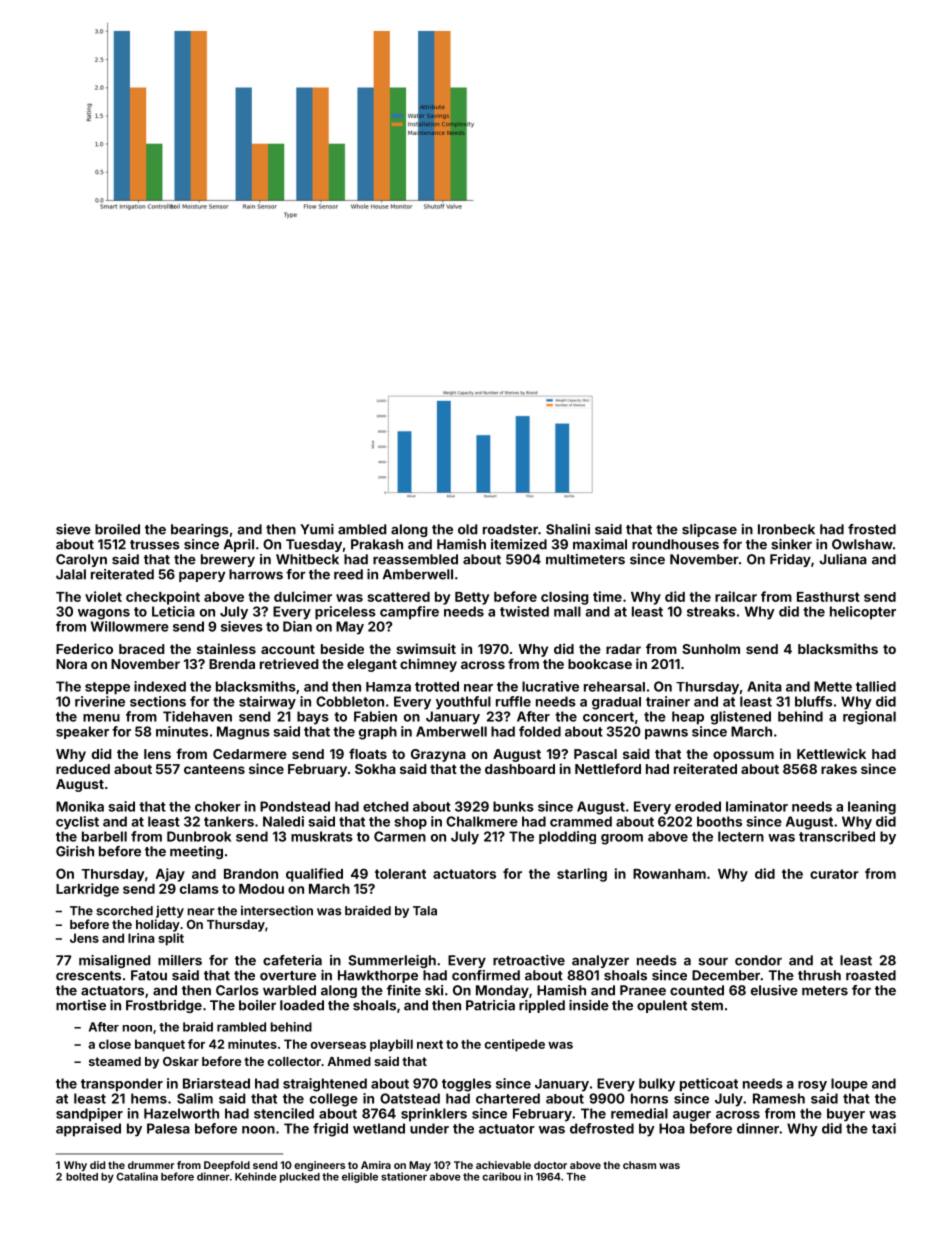 The width and height of the page is (952, 1233). What do you see at coordinates (317, 529) in the page?
I see `Yumi` at bounding box center [317, 529].
